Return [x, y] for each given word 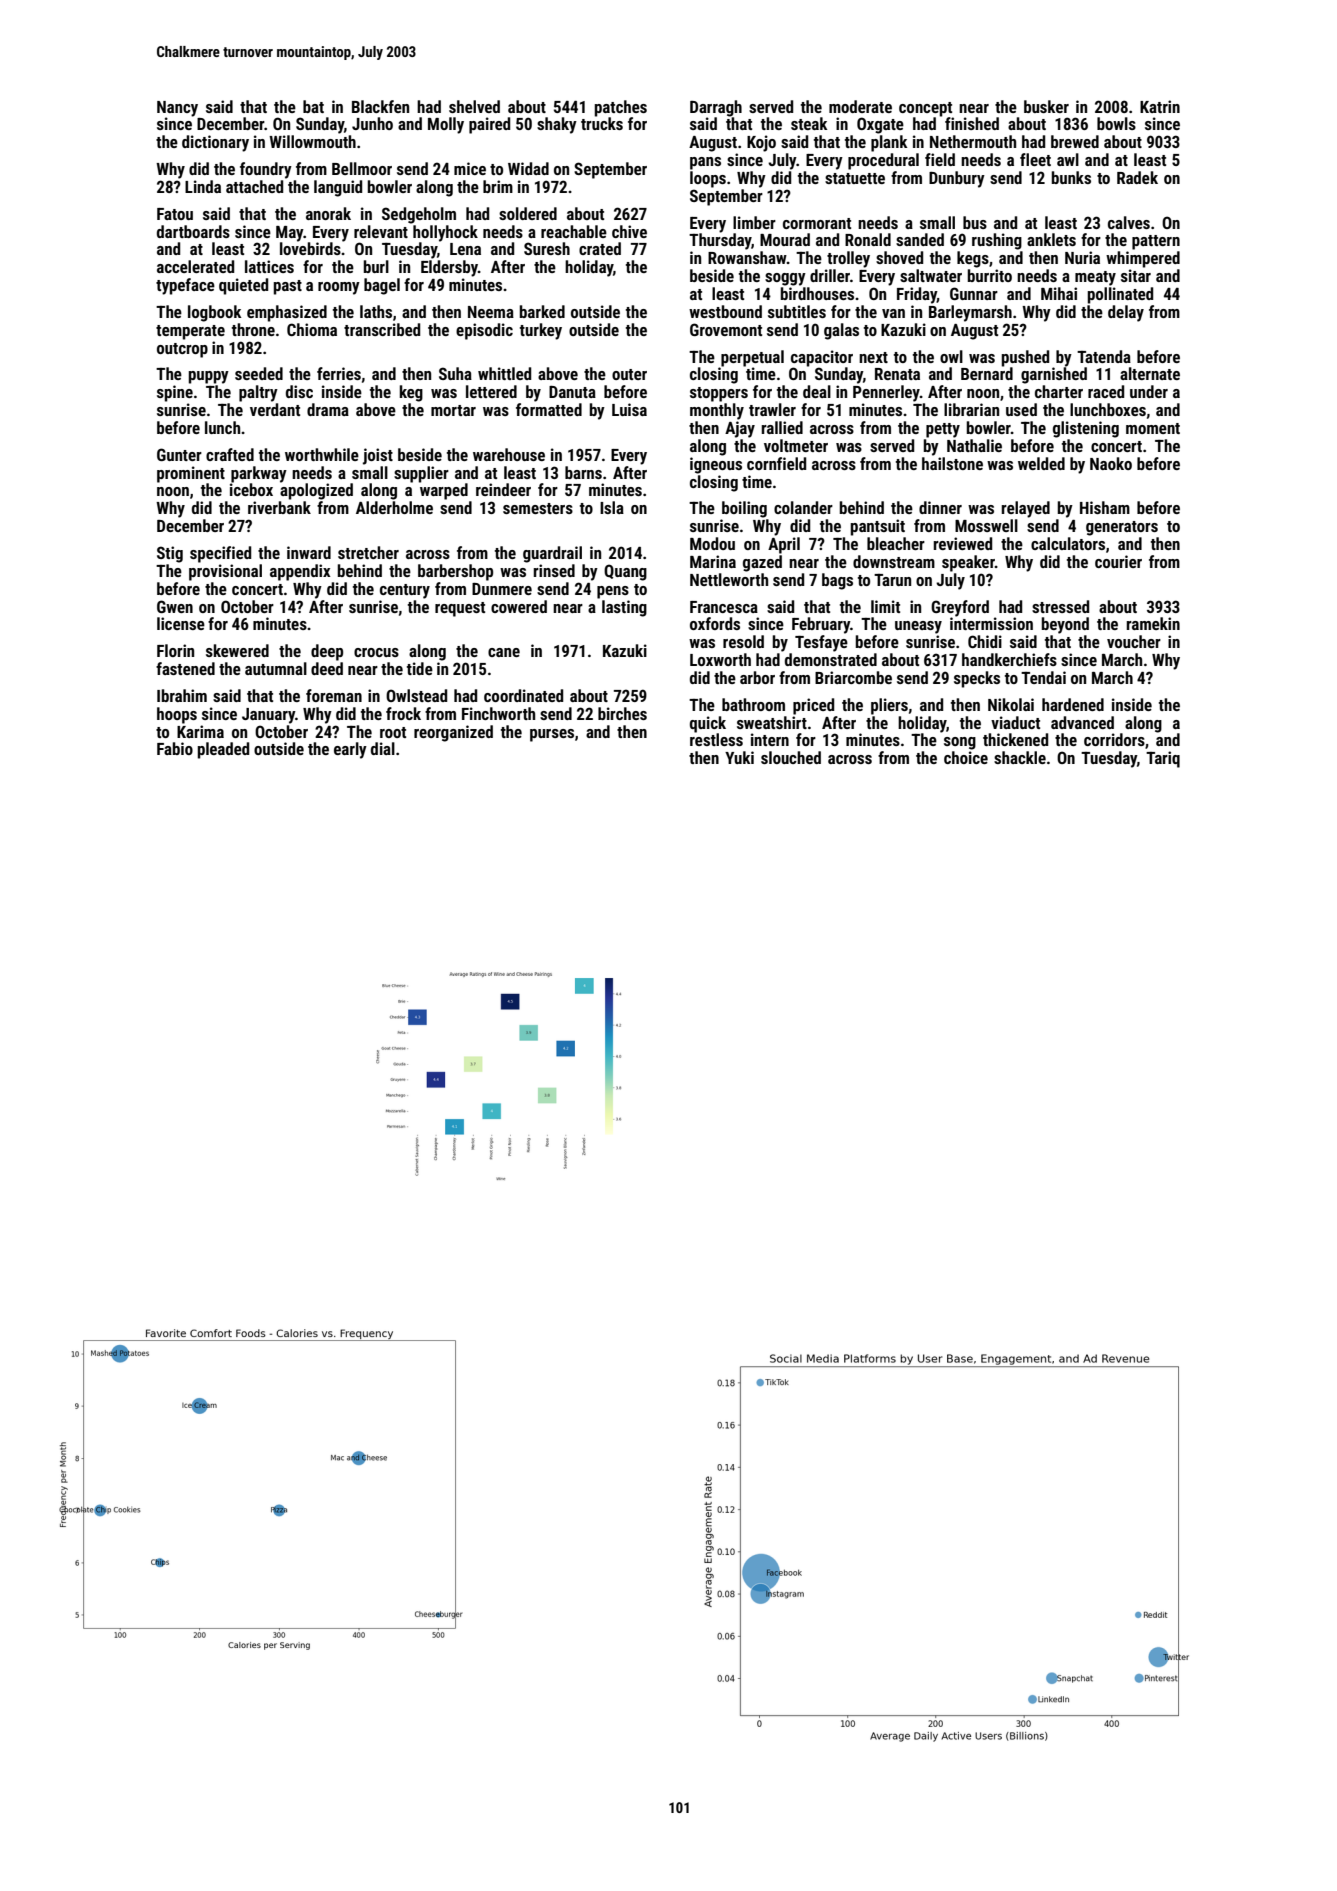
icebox [251, 489]
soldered [528, 213]
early [350, 750]
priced [813, 706]
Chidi [985, 641]
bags [837, 581]
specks [977, 679]
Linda [203, 186]
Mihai [1059, 293]
